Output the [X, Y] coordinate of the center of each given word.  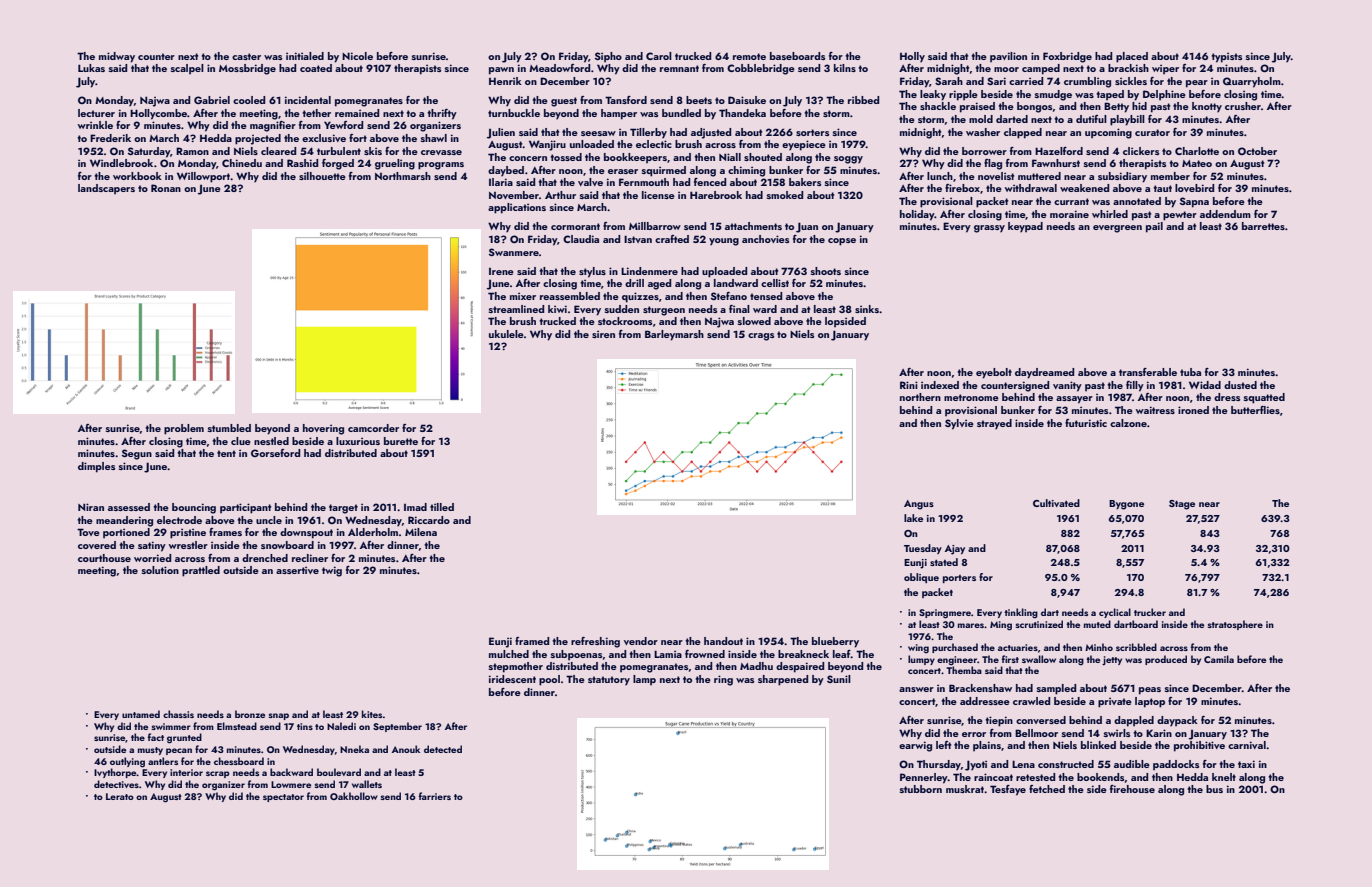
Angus [919, 505]
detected [443, 749]
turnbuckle [514, 113]
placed [1132, 57]
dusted [1240, 385]
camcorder [373, 428]
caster [246, 56]
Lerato [120, 796]
